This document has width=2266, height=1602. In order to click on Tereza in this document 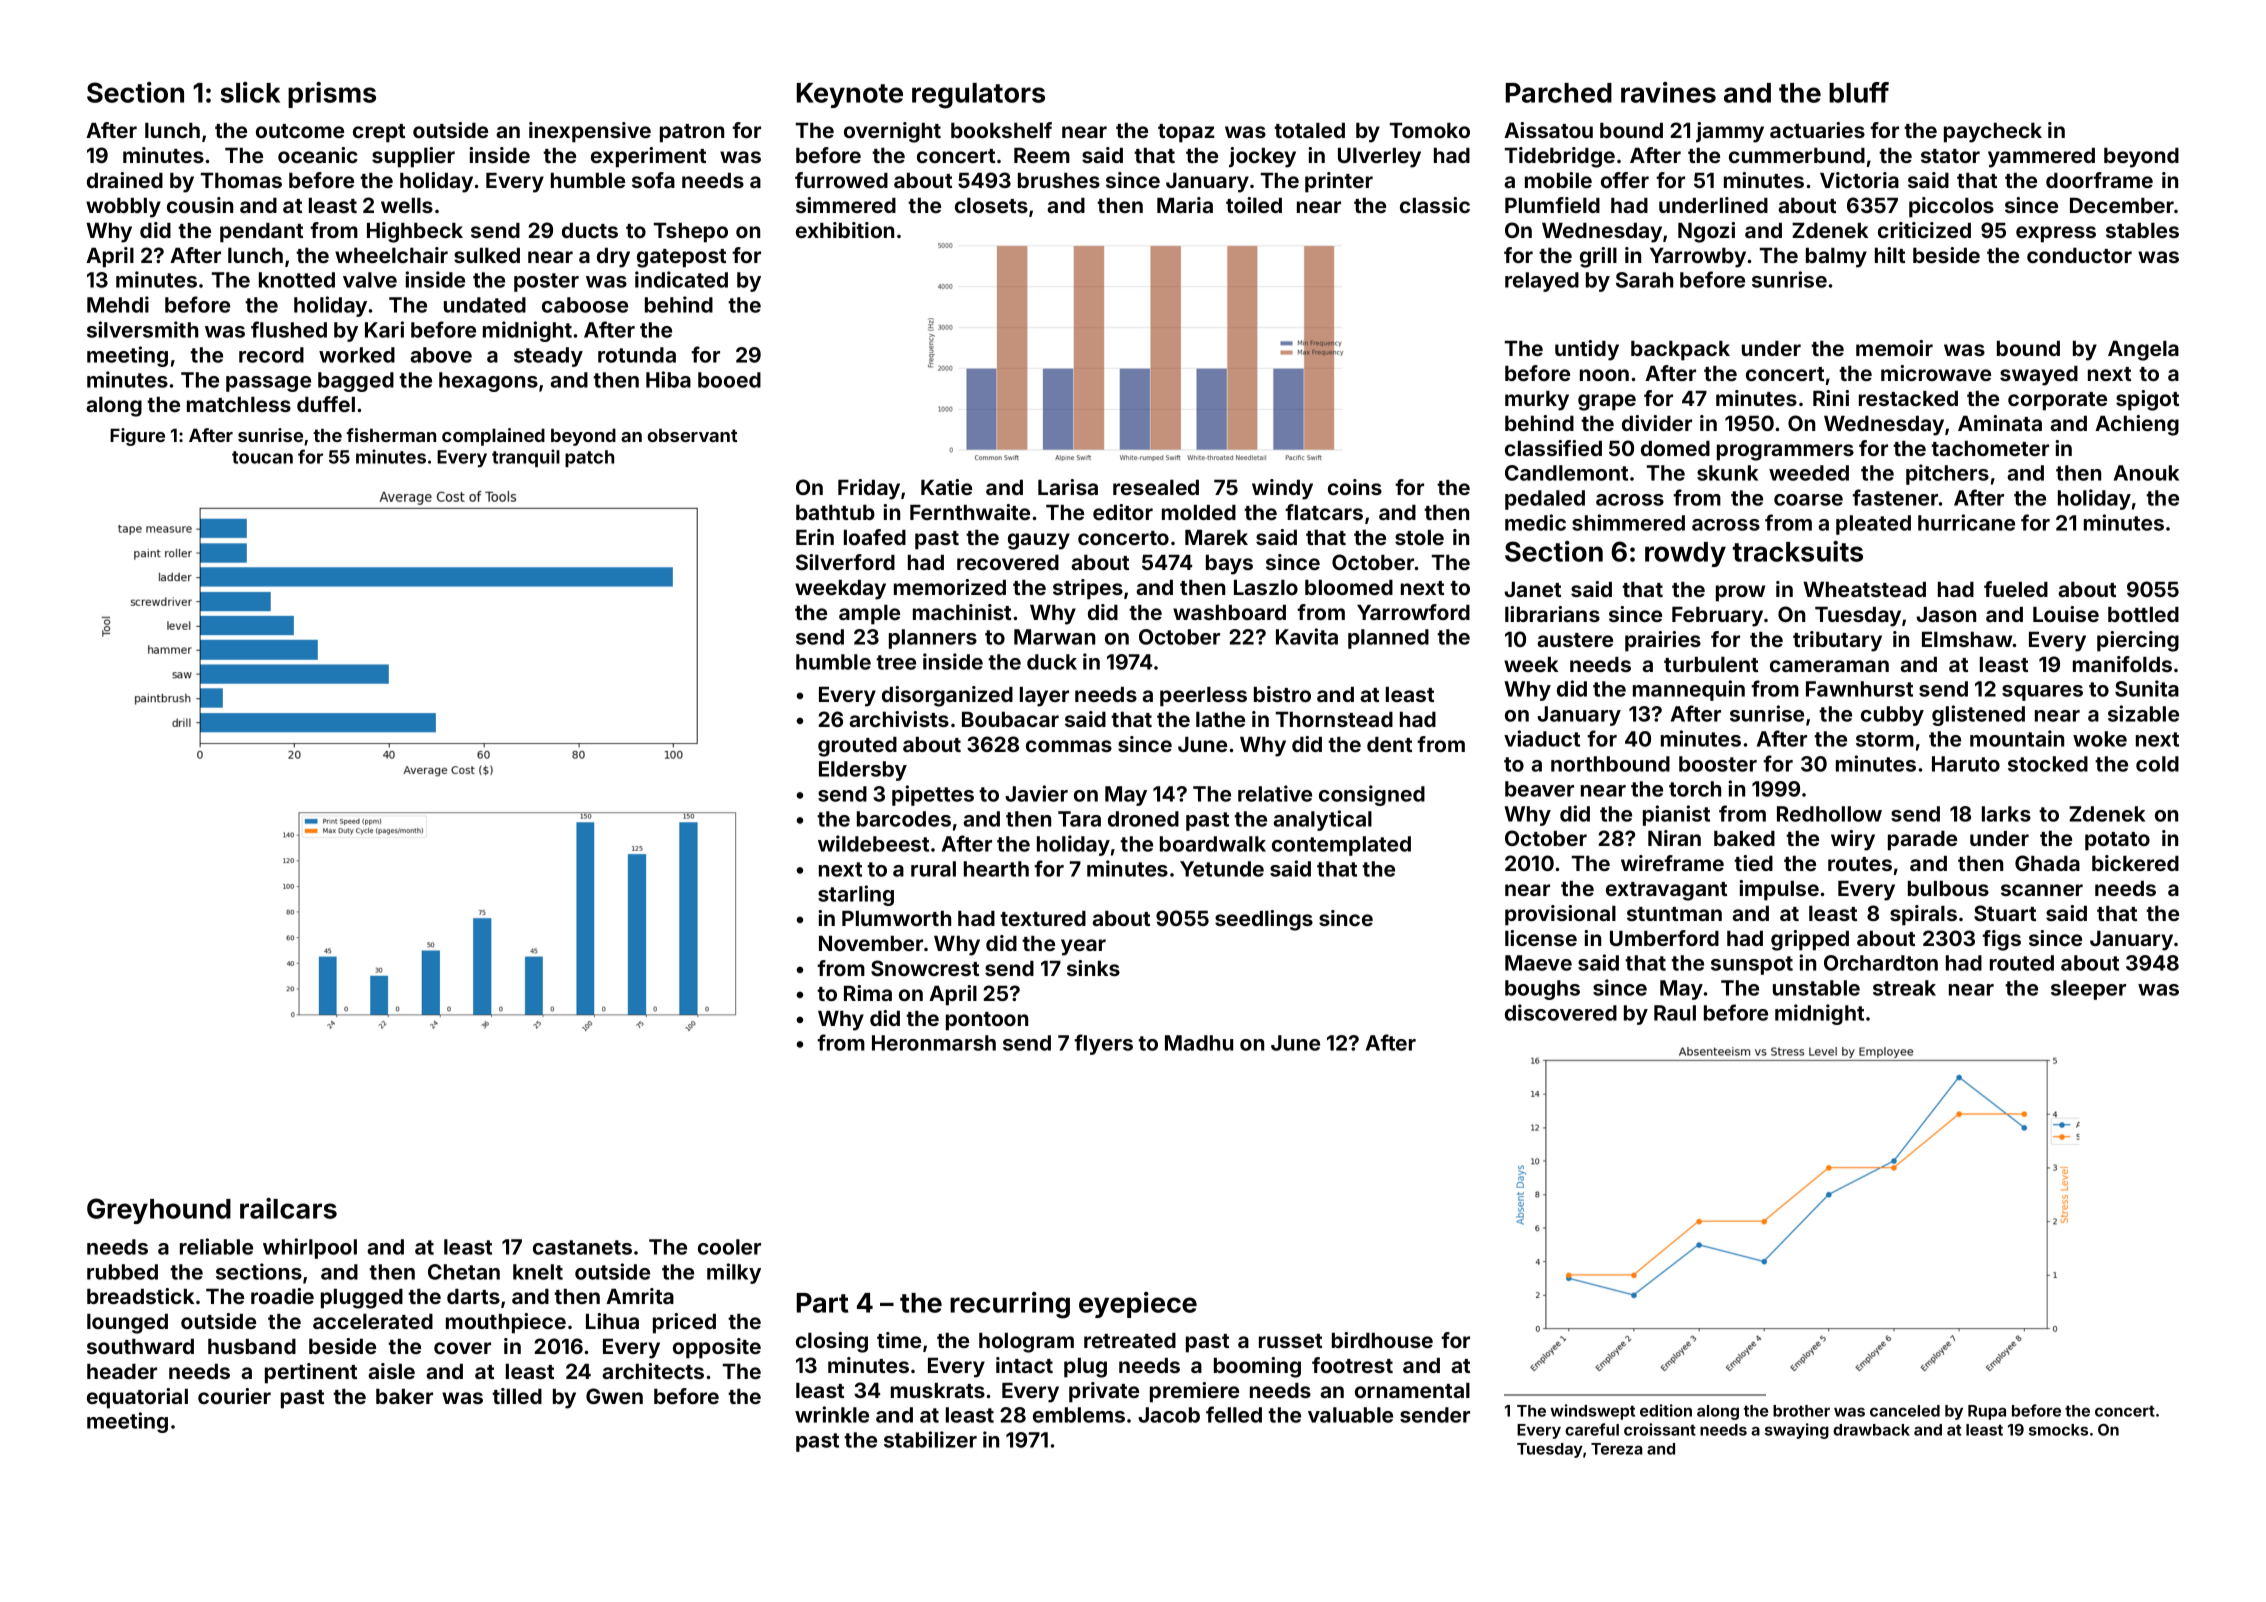, I will do `click(1616, 1449)`.
